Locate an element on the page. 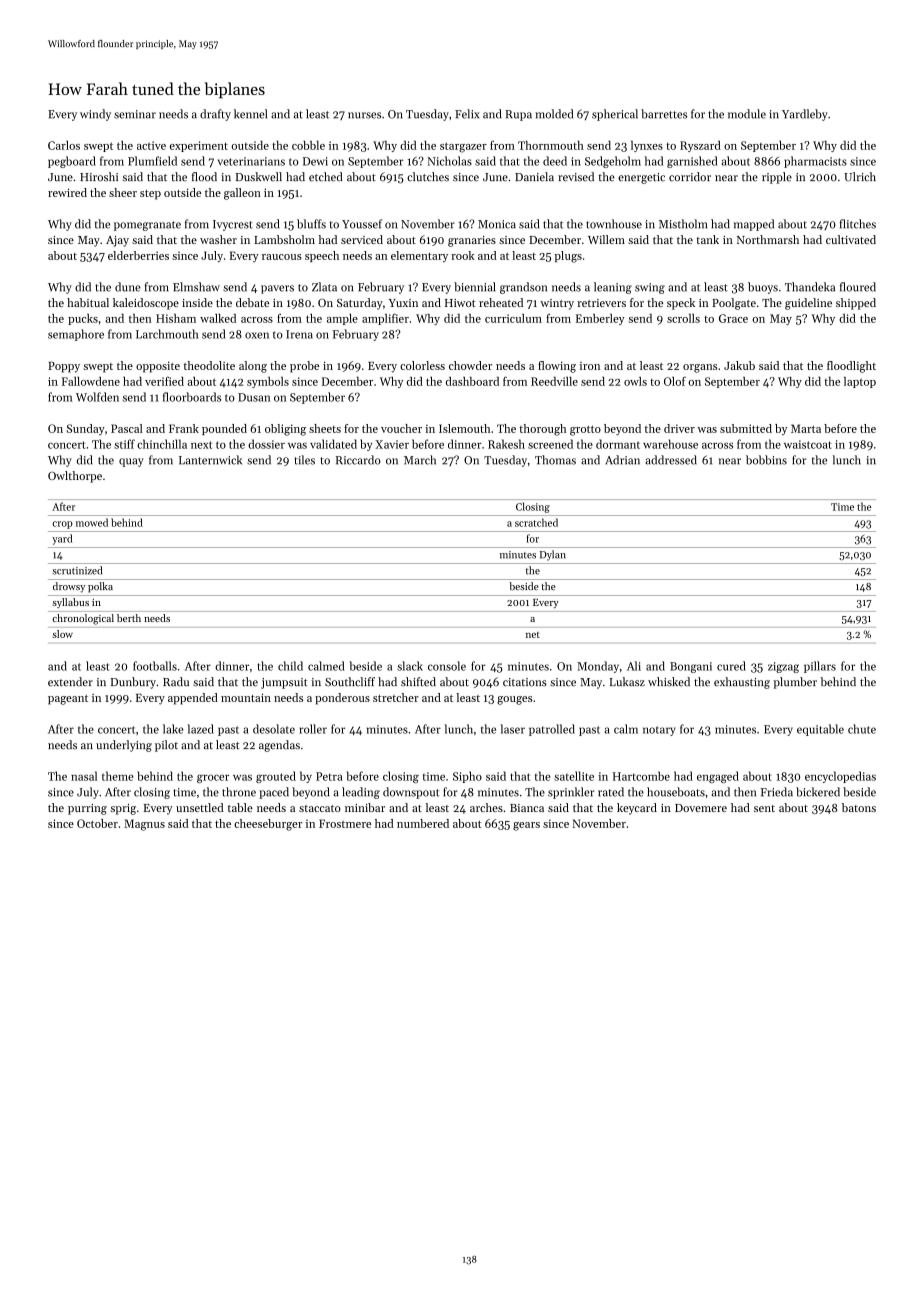 This page has width=924, height=1308. barrettes is located at coordinates (664, 114).
